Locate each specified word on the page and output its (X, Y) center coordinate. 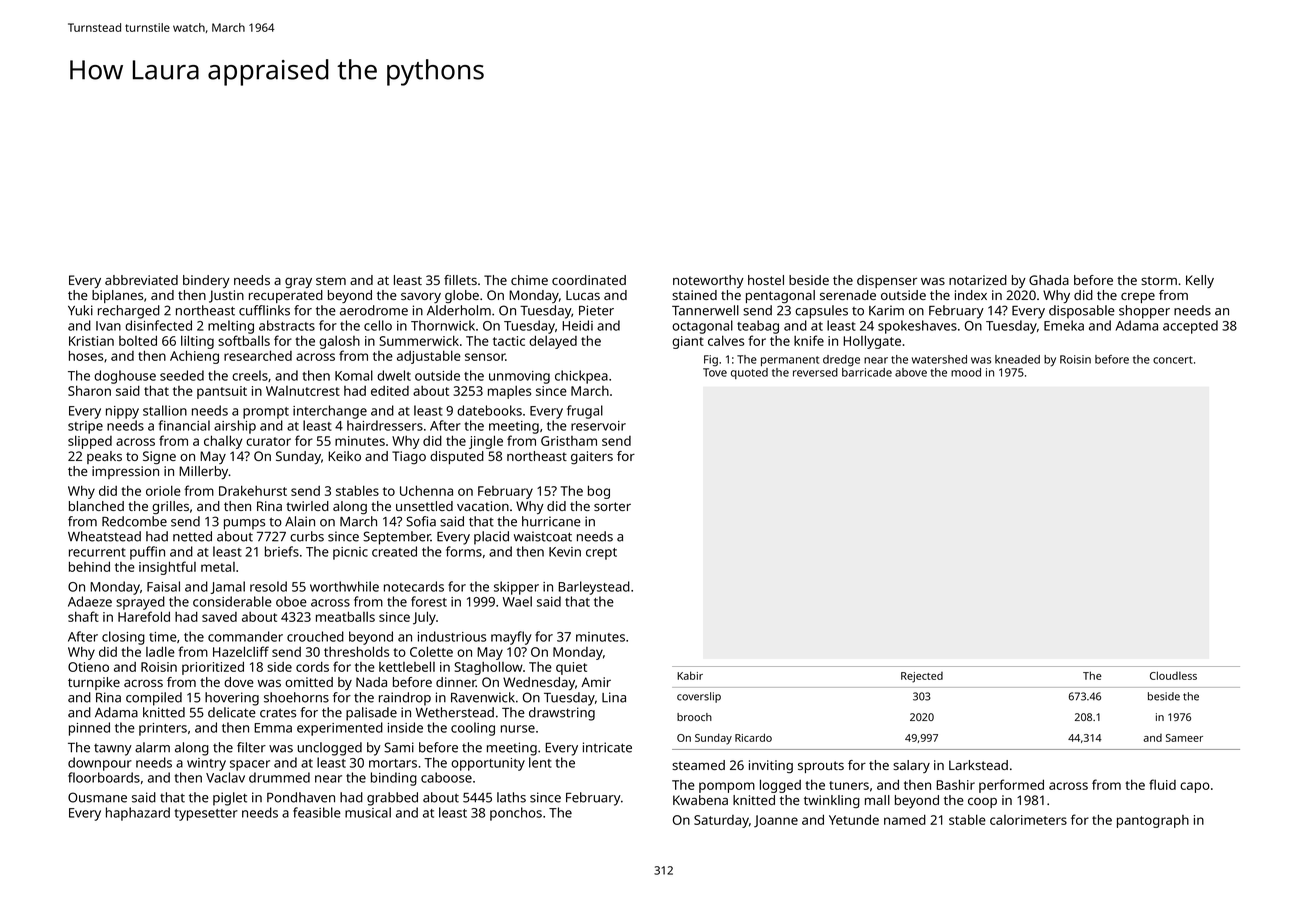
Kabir (690, 675)
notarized (978, 280)
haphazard (138, 814)
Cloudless (1173, 675)
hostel (766, 280)
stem (331, 280)
